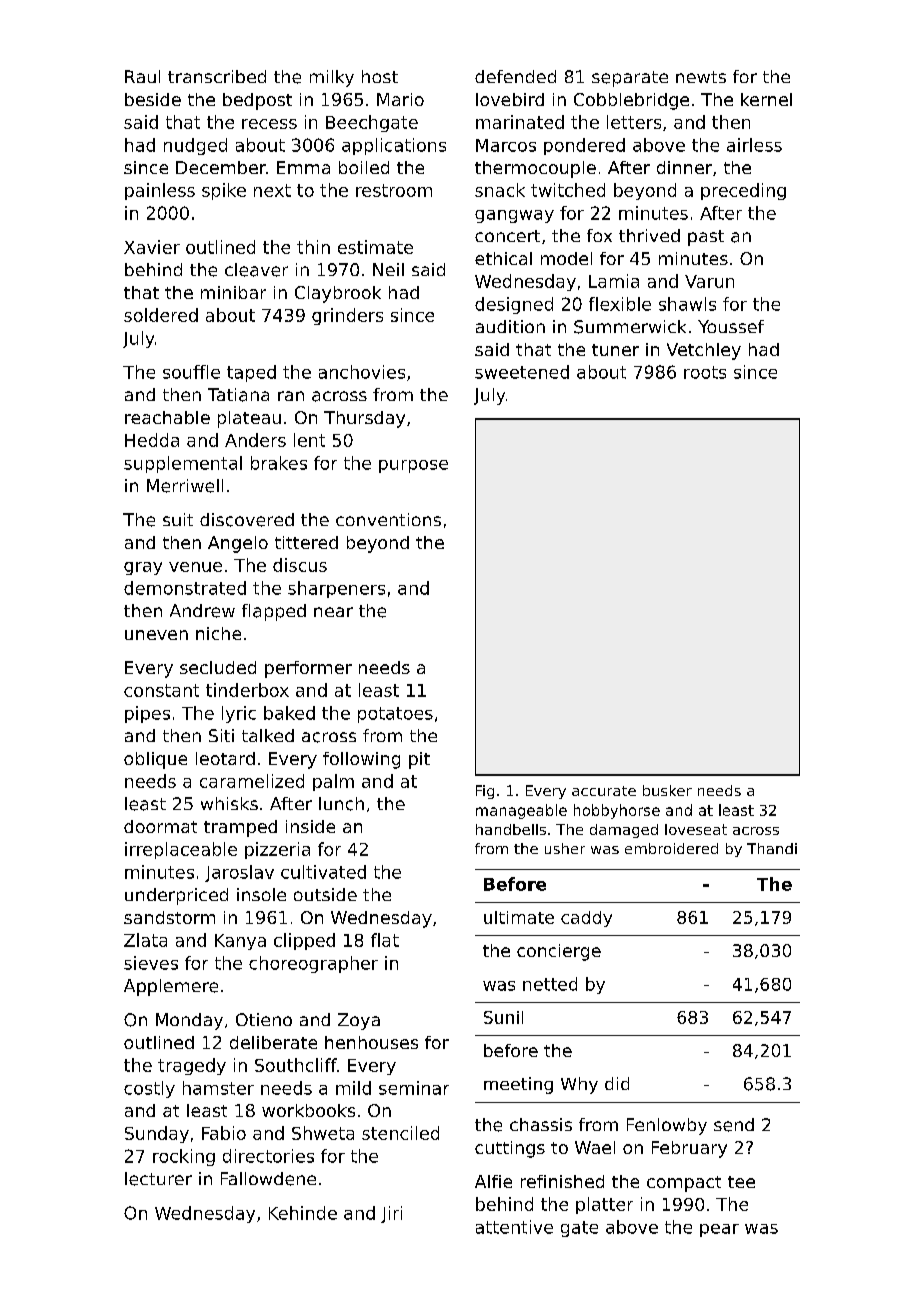  What do you see at coordinates (701, 77) in the page?
I see `newts` at bounding box center [701, 77].
